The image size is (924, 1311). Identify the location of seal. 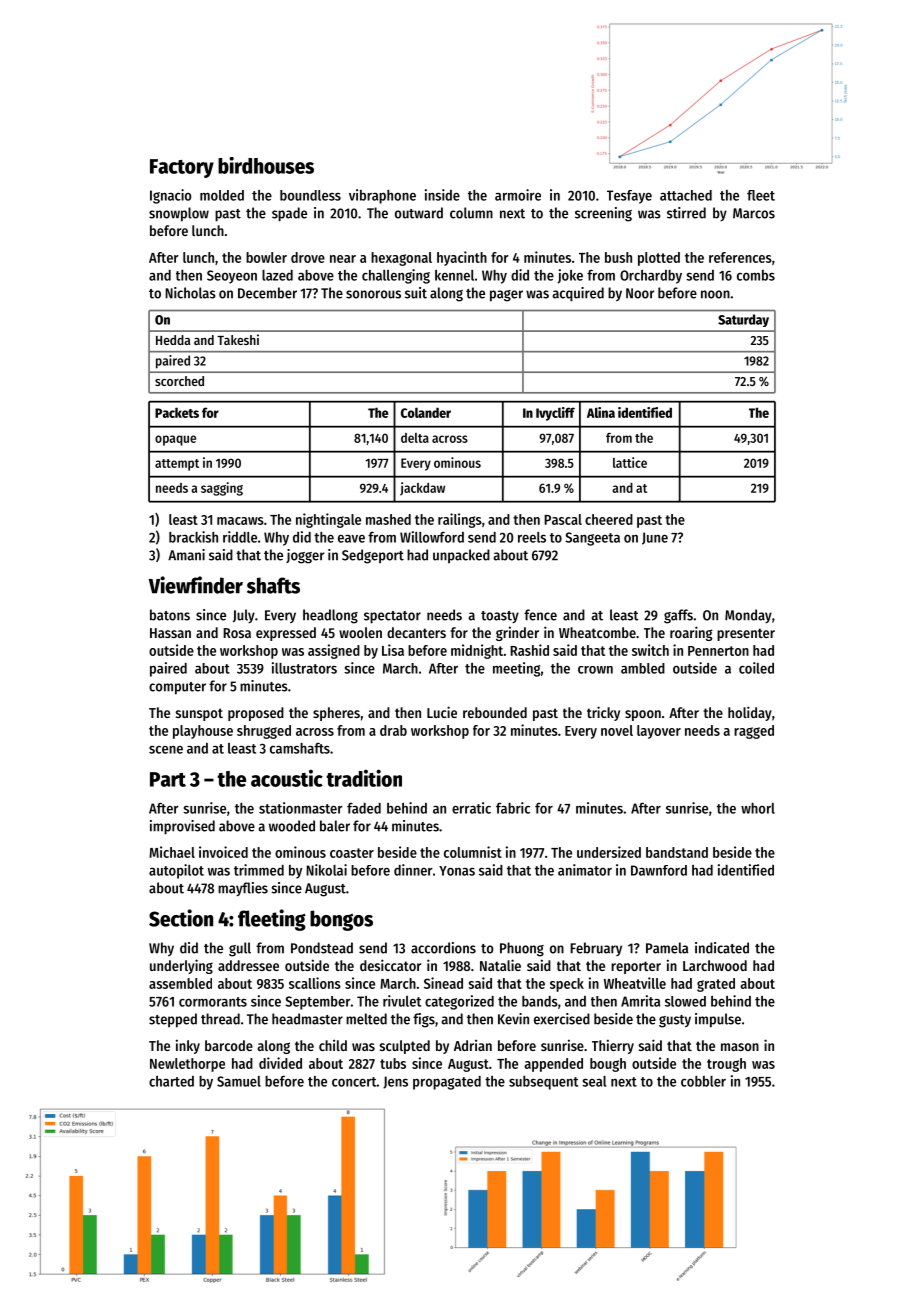
(594, 1081).
